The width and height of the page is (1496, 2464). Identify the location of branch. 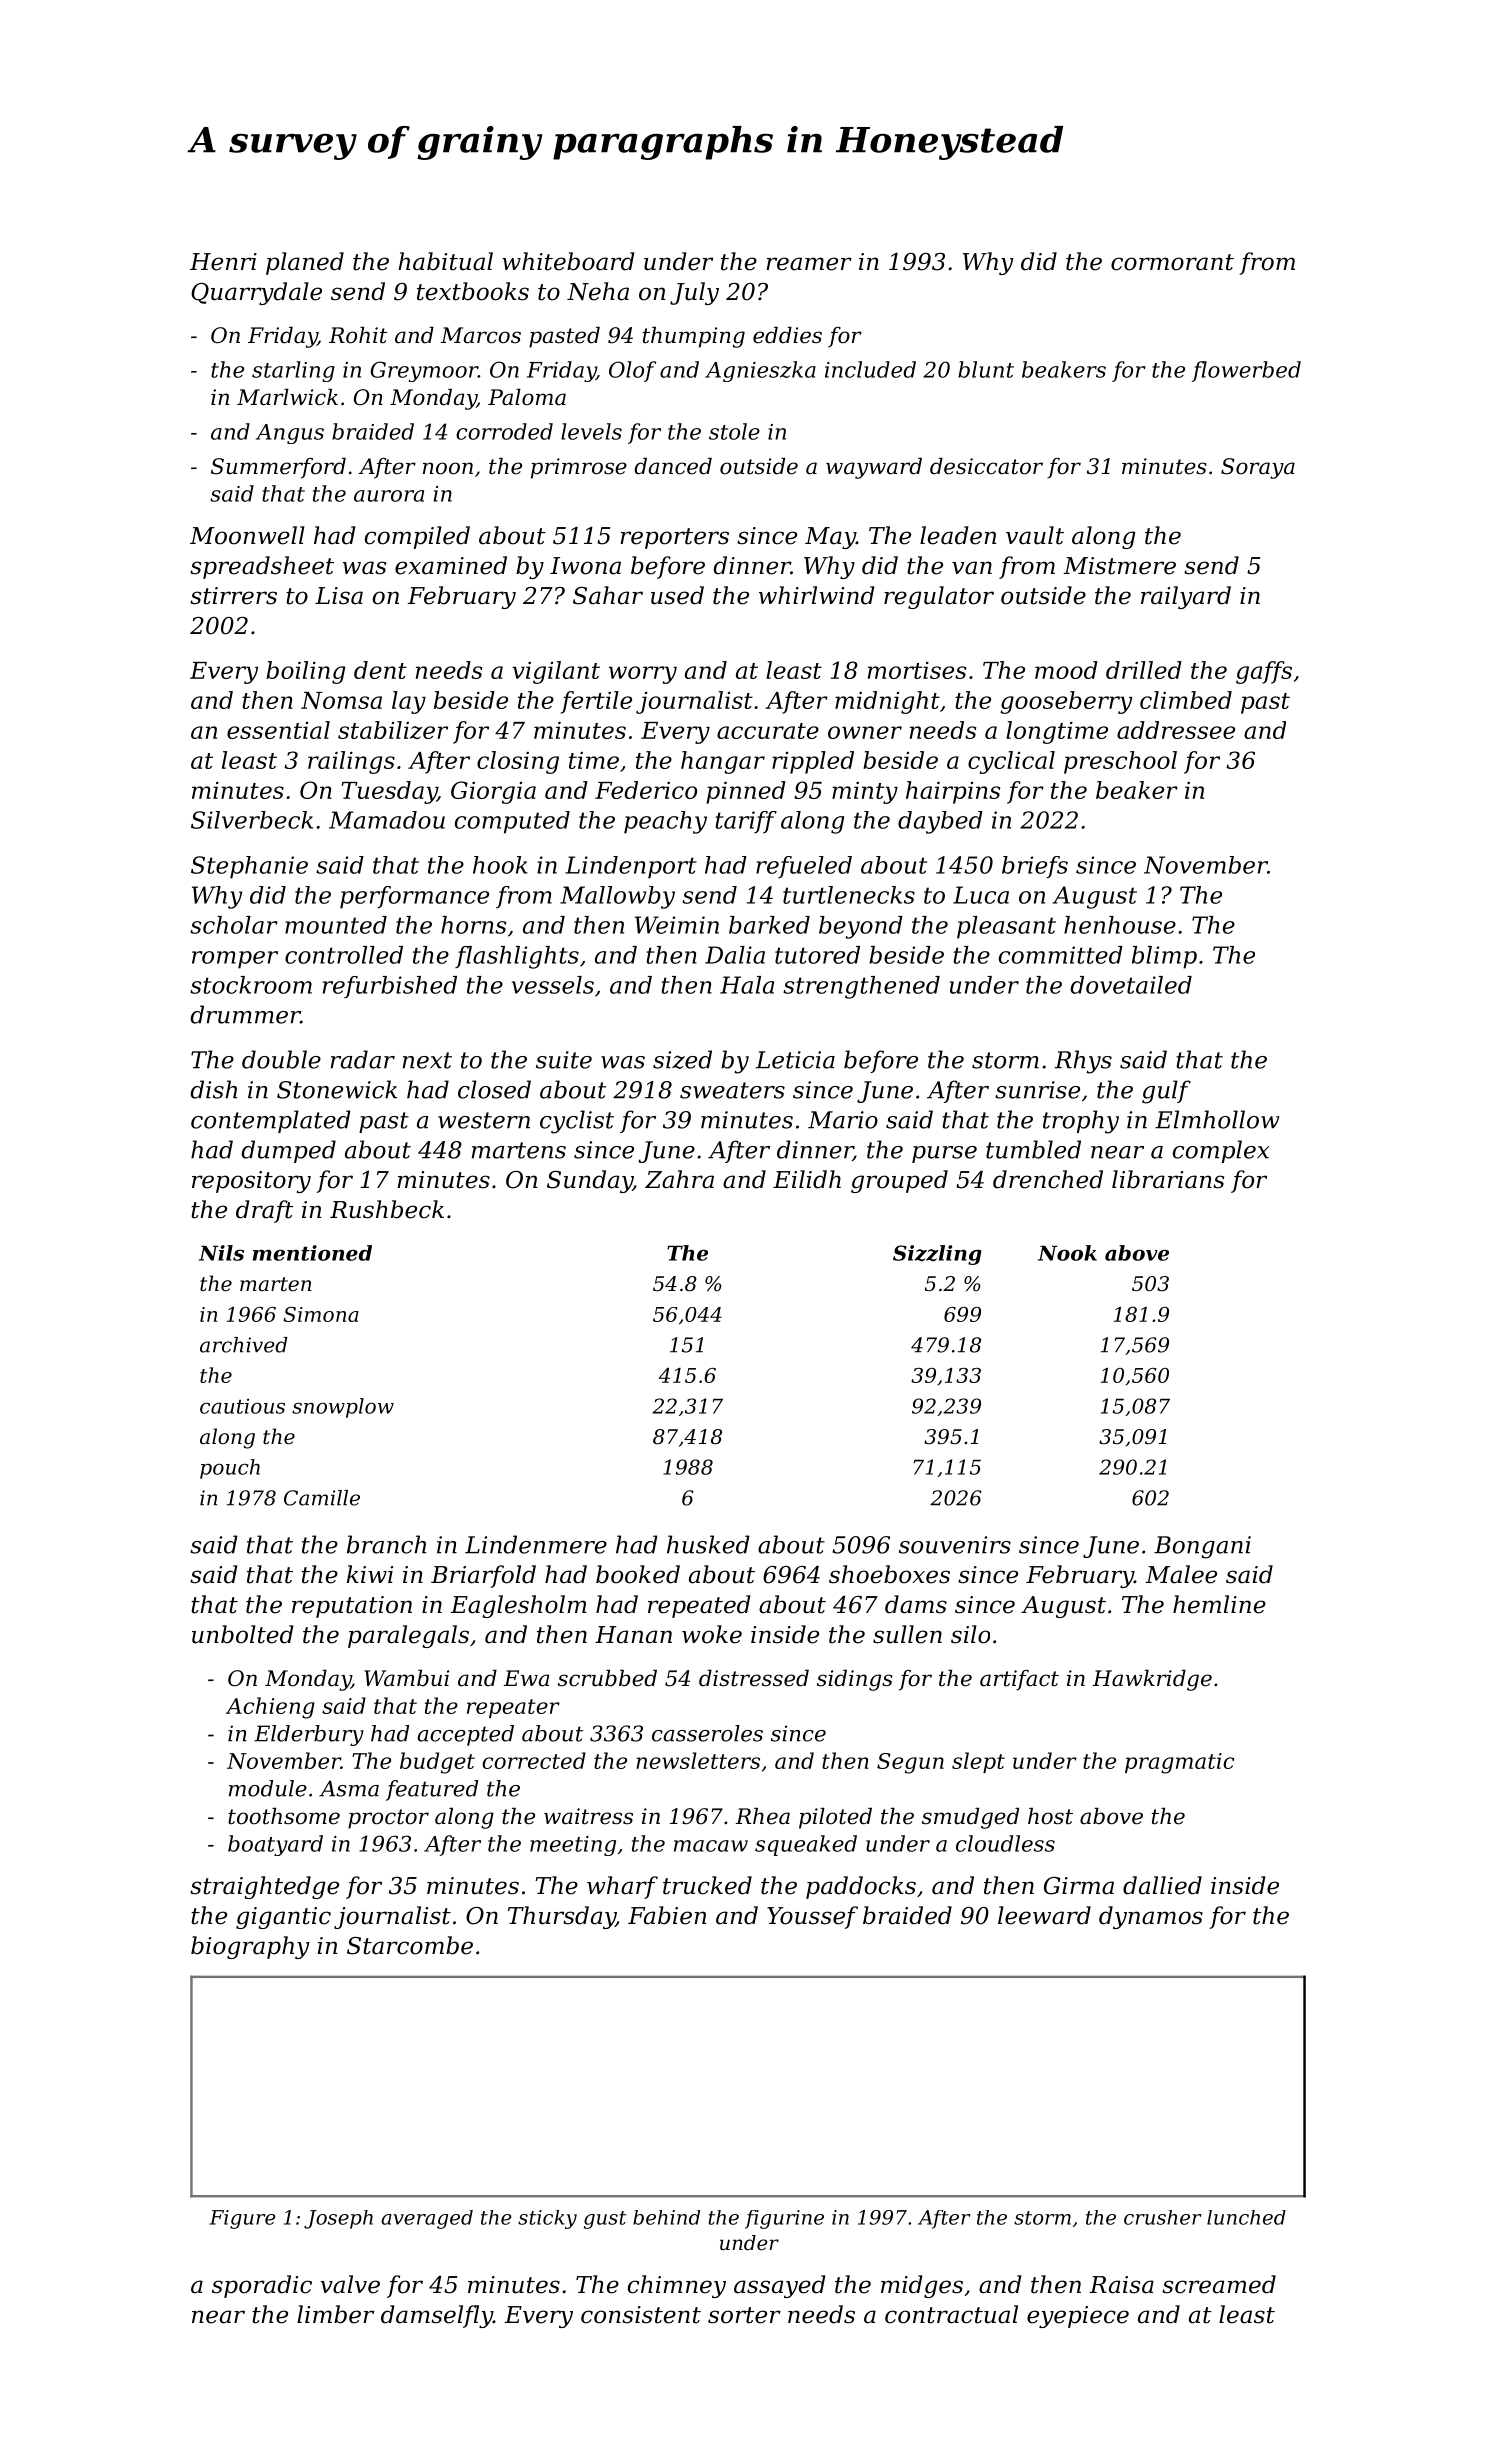
(386, 1544).
